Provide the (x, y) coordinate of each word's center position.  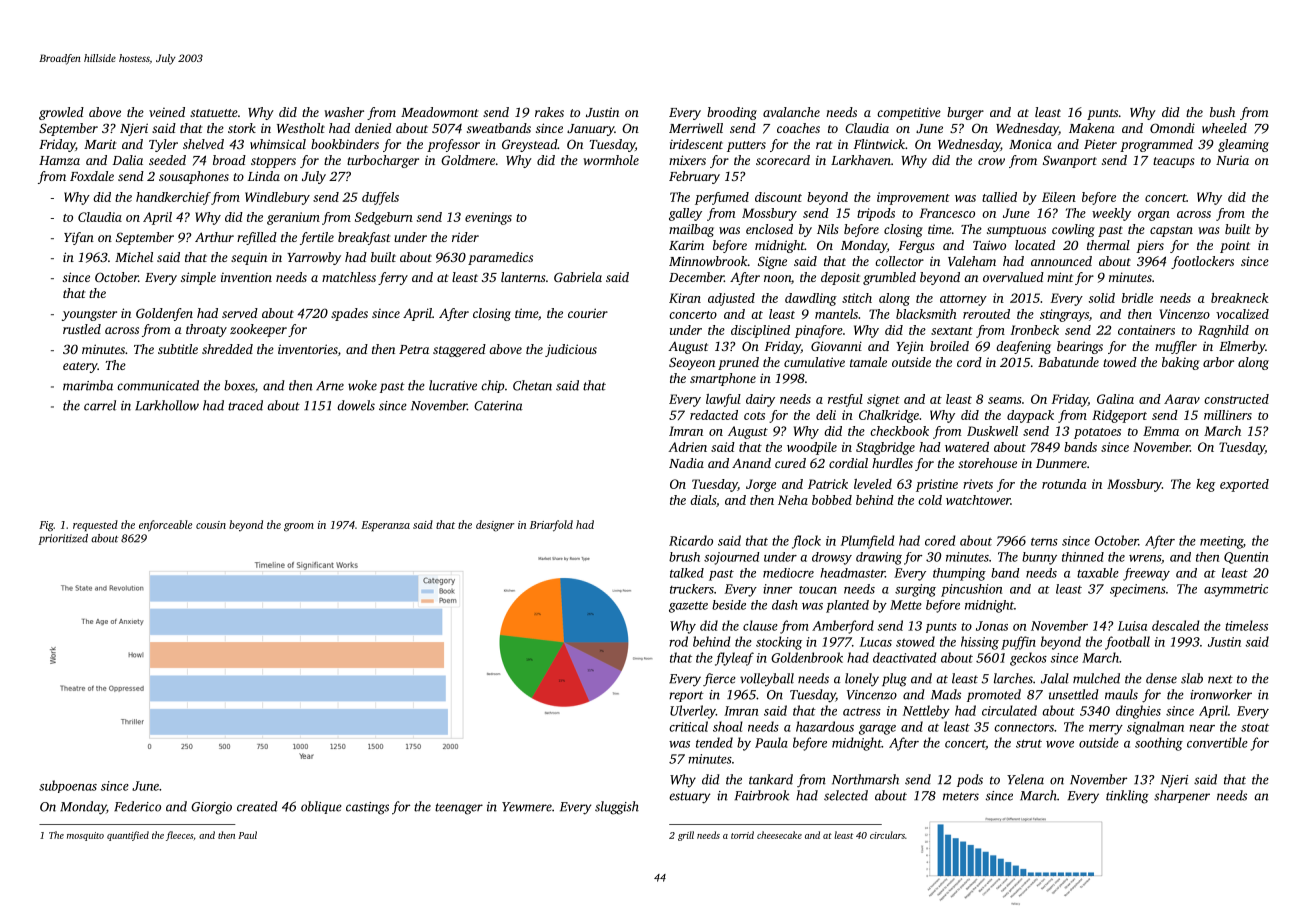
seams (1005, 400)
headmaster (852, 573)
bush (1222, 112)
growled (61, 113)
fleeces (179, 836)
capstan (1171, 231)
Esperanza (385, 526)
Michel (134, 257)
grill (686, 836)
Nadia (686, 463)
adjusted (731, 299)
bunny (1039, 558)
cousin (211, 525)
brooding (732, 113)
